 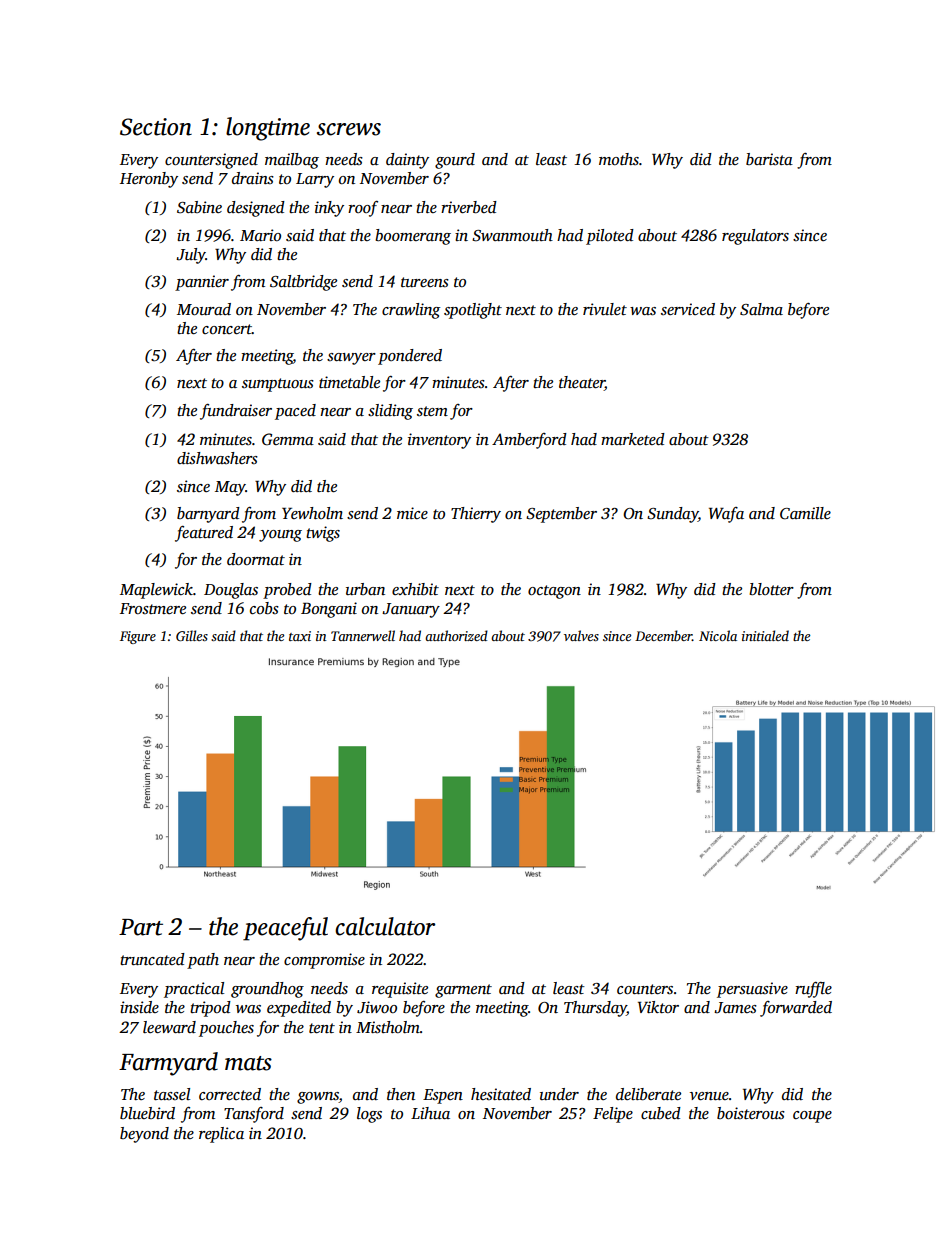 I want to click on Felipe, so click(x=613, y=1115).
